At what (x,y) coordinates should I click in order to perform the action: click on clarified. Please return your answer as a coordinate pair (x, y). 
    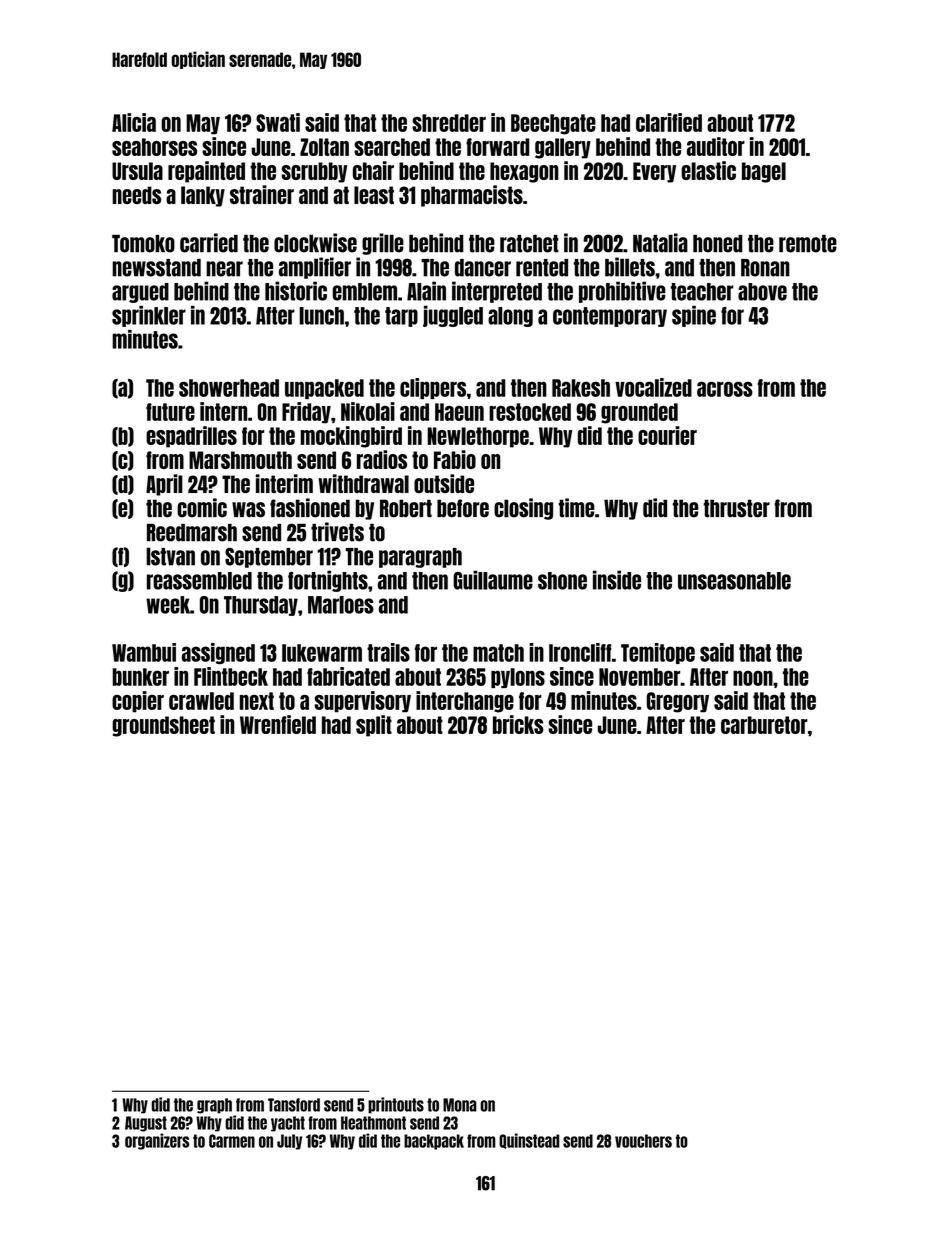
    Looking at the image, I should click on (669, 122).
